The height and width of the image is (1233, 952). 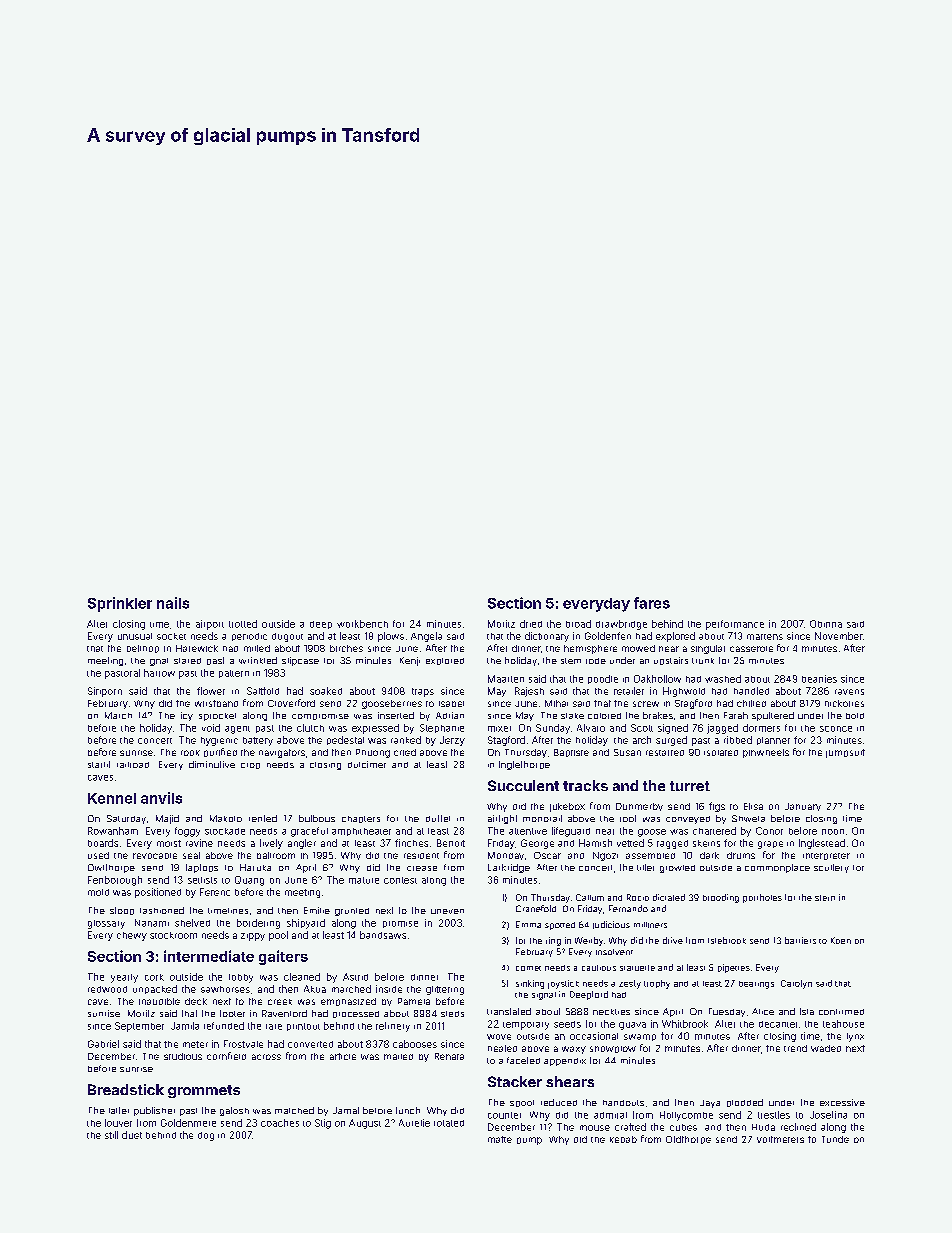 What do you see at coordinates (212, 764) in the image?
I see `diminutive` at bounding box center [212, 764].
